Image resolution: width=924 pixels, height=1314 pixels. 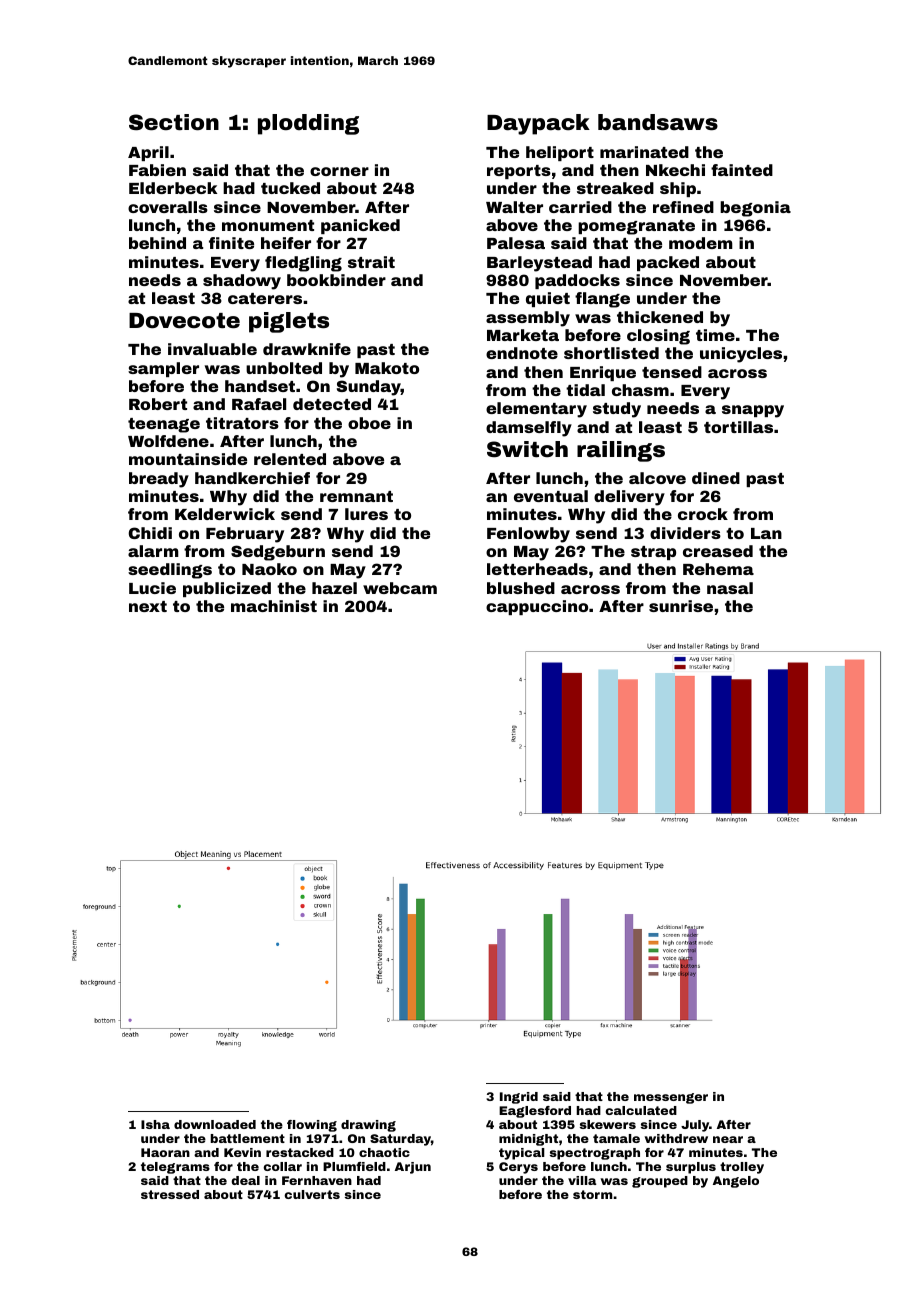 What do you see at coordinates (155, 1124) in the page?
I see `Isha` at bounding box center [155, 1124].
